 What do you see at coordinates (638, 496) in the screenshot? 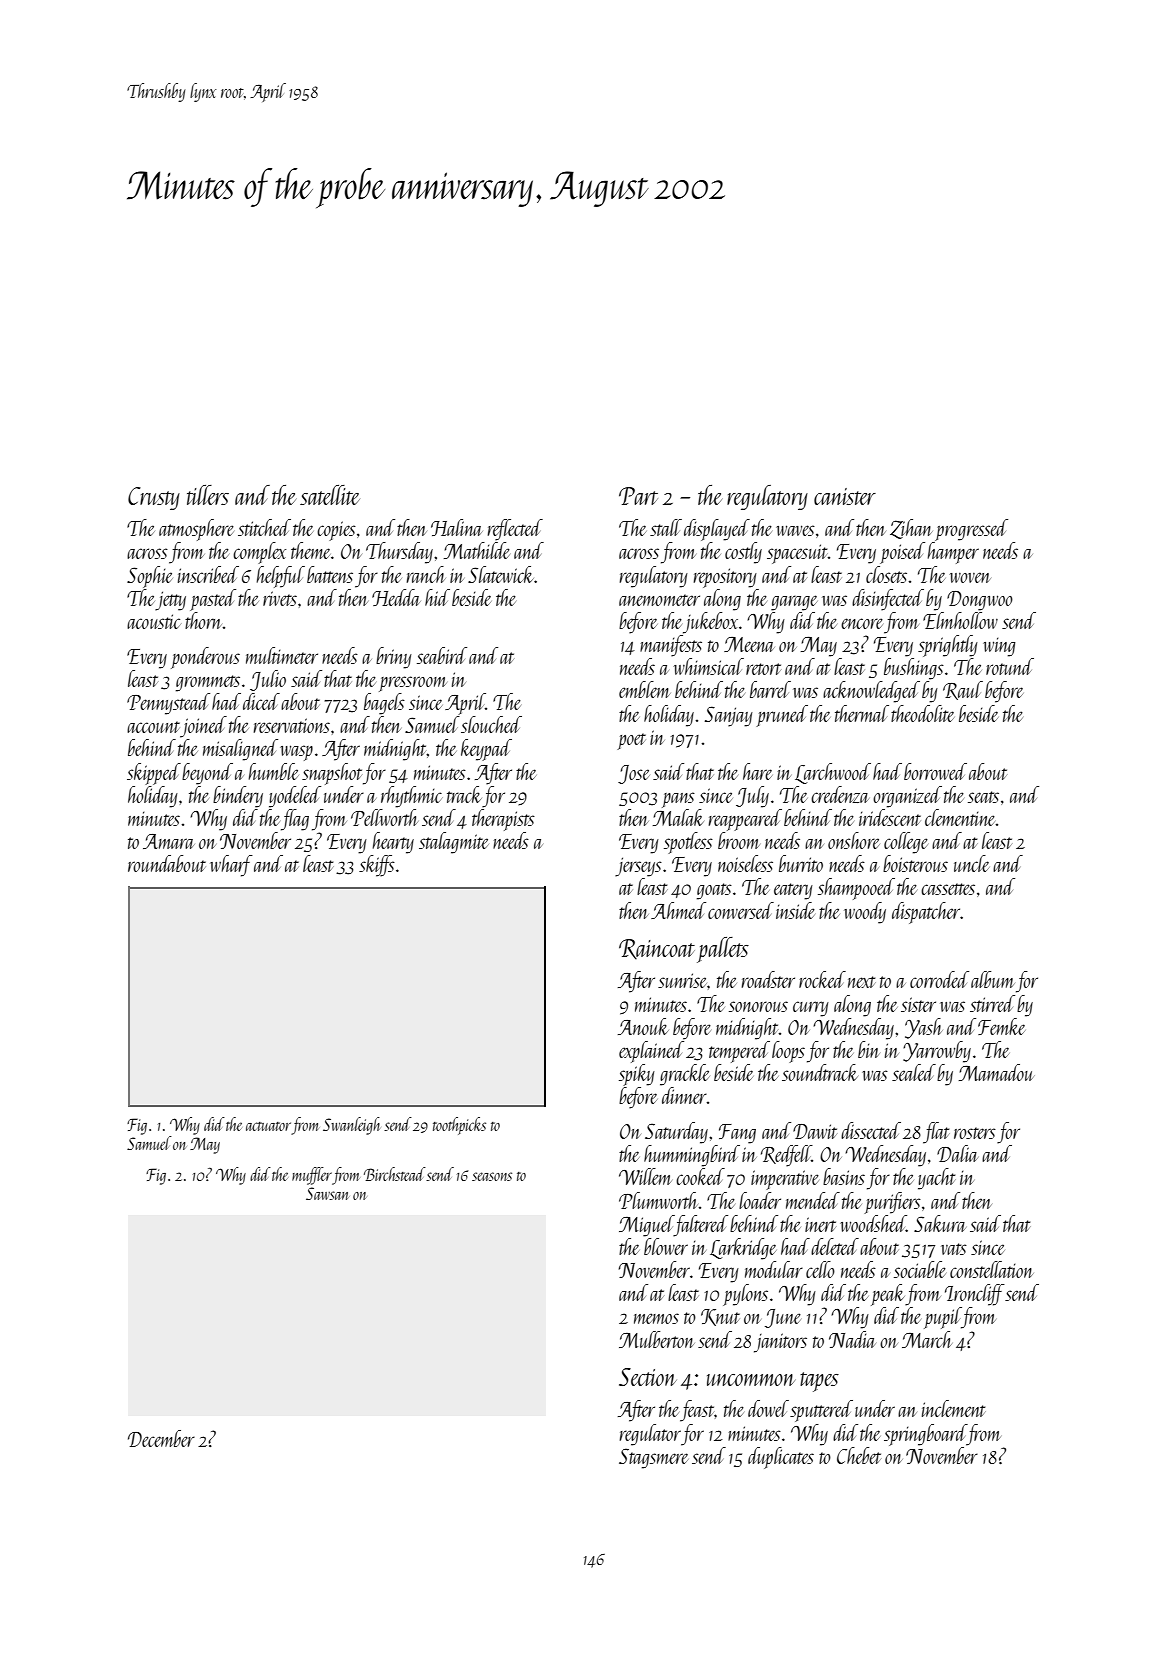
I see `Part` at bounding box center [638, 496].
